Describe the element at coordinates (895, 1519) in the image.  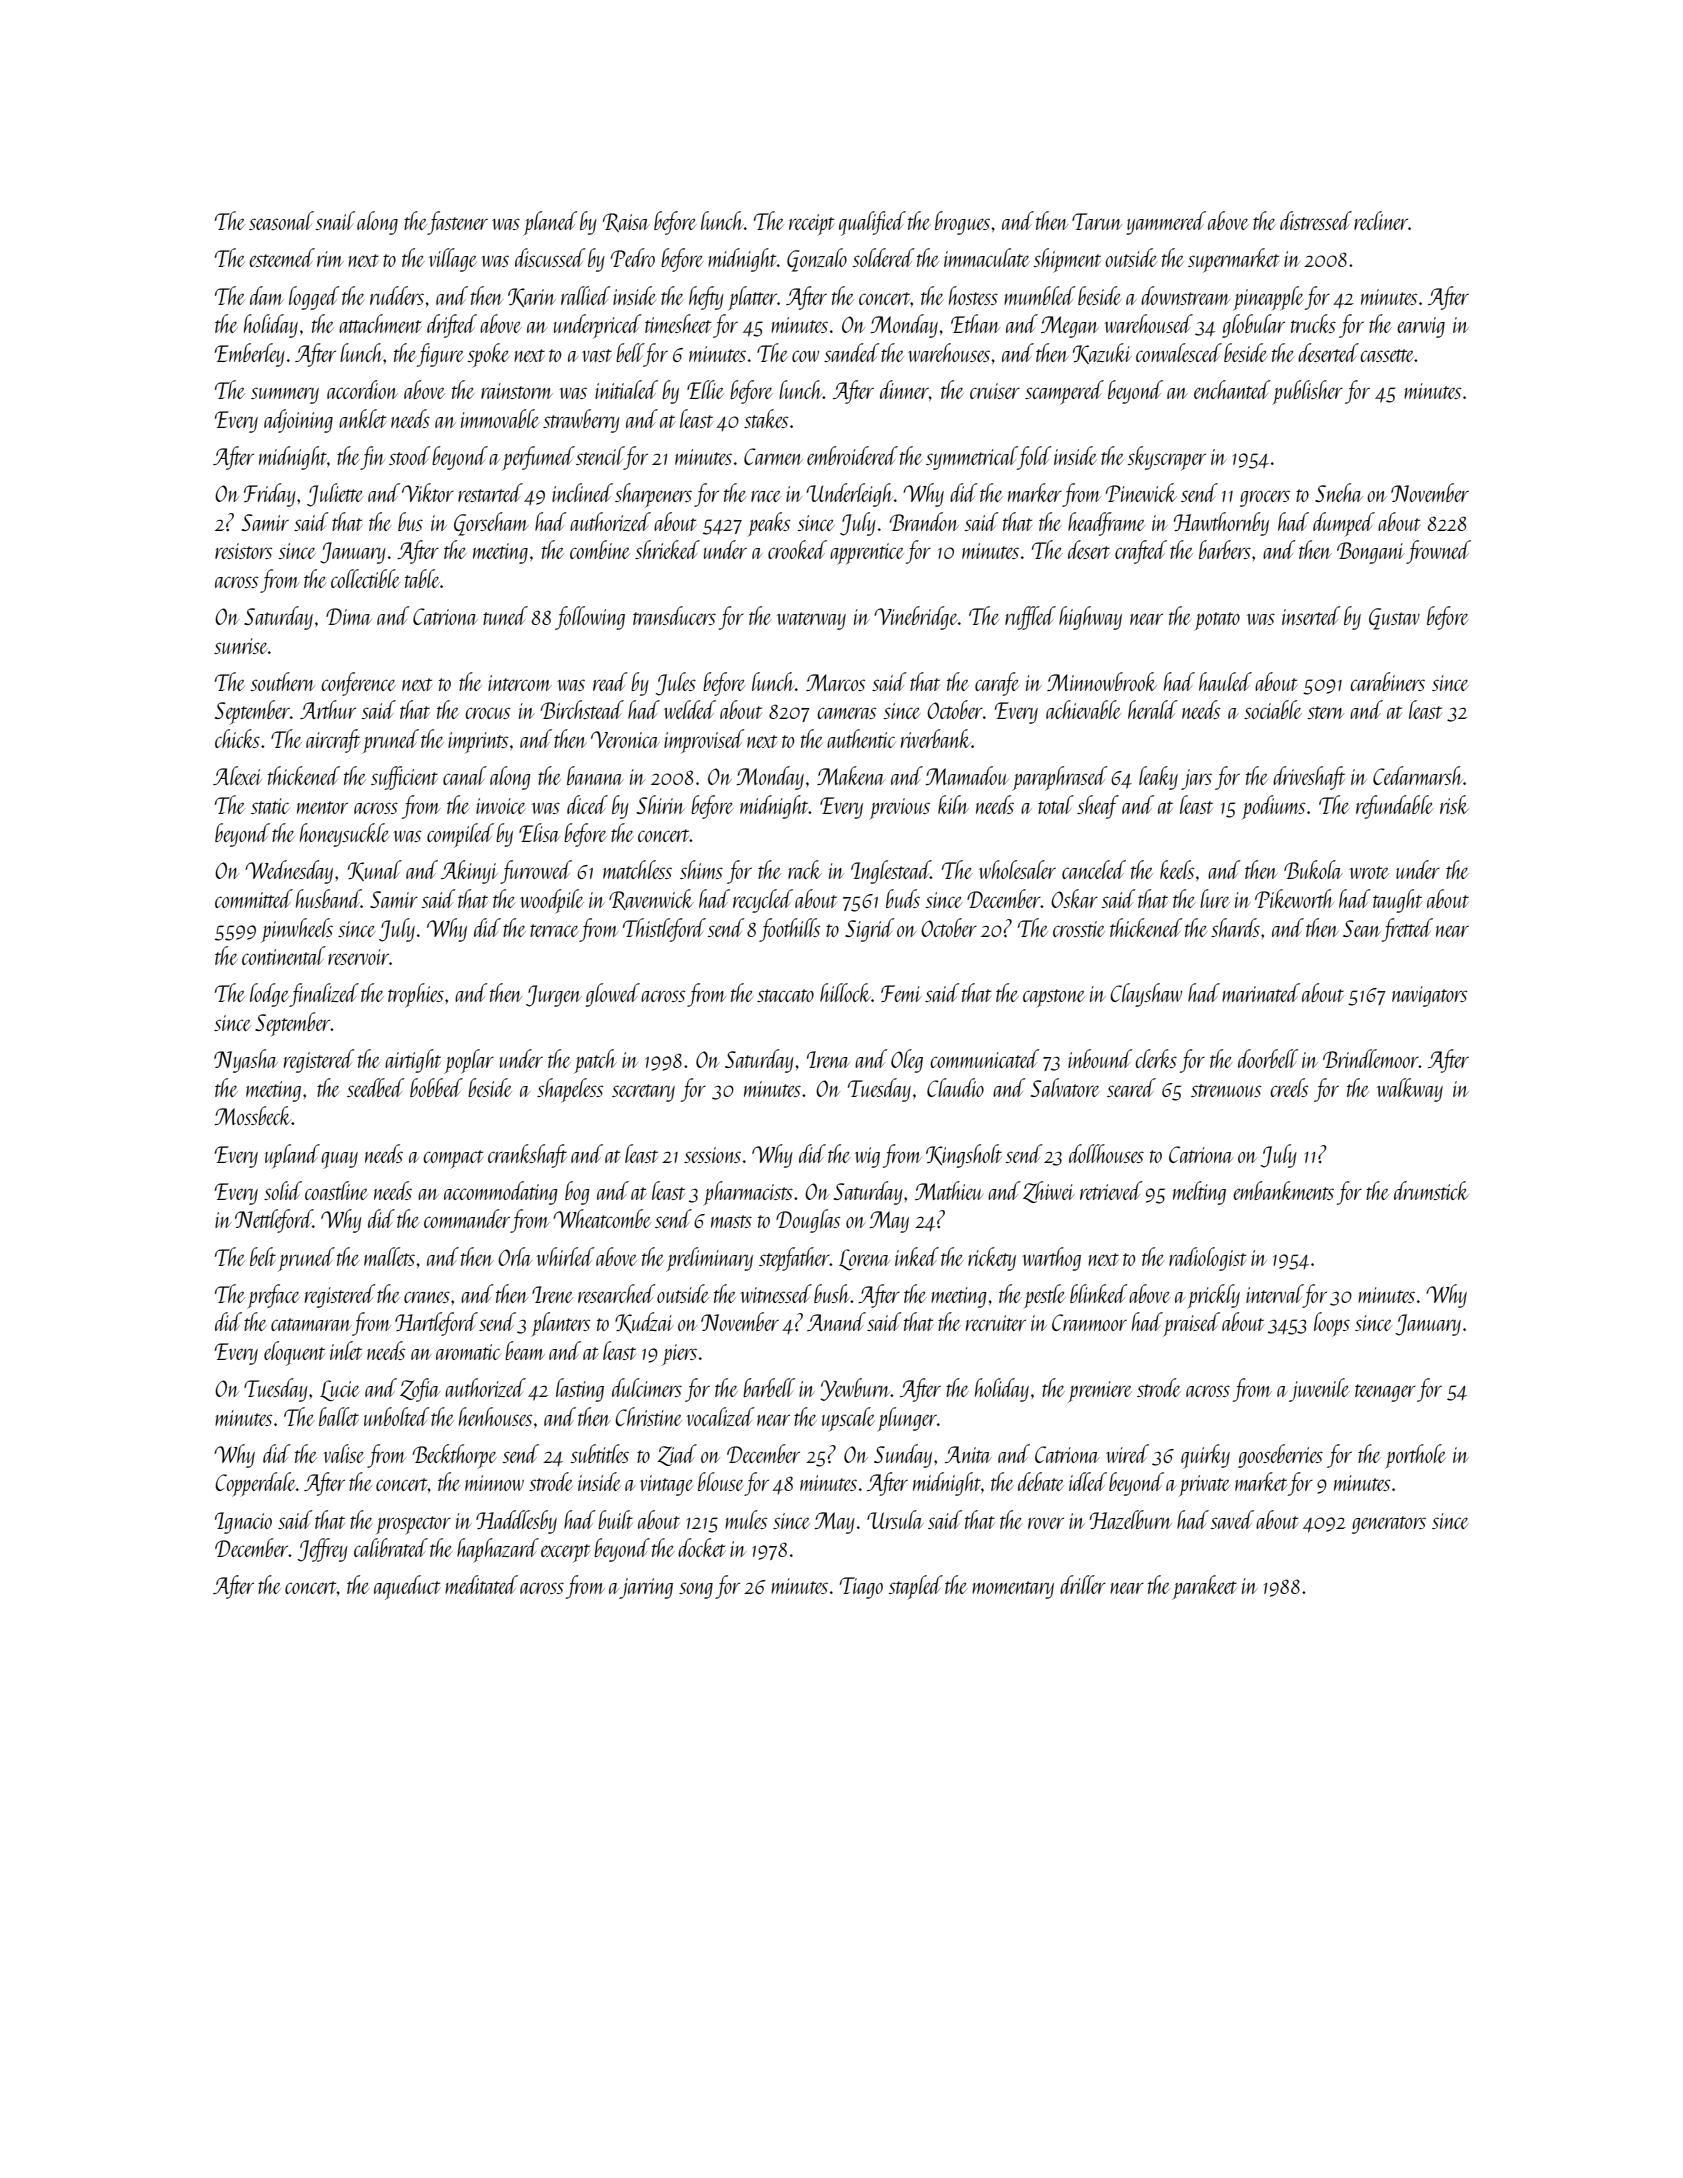
I see `Ursula` at that location.
